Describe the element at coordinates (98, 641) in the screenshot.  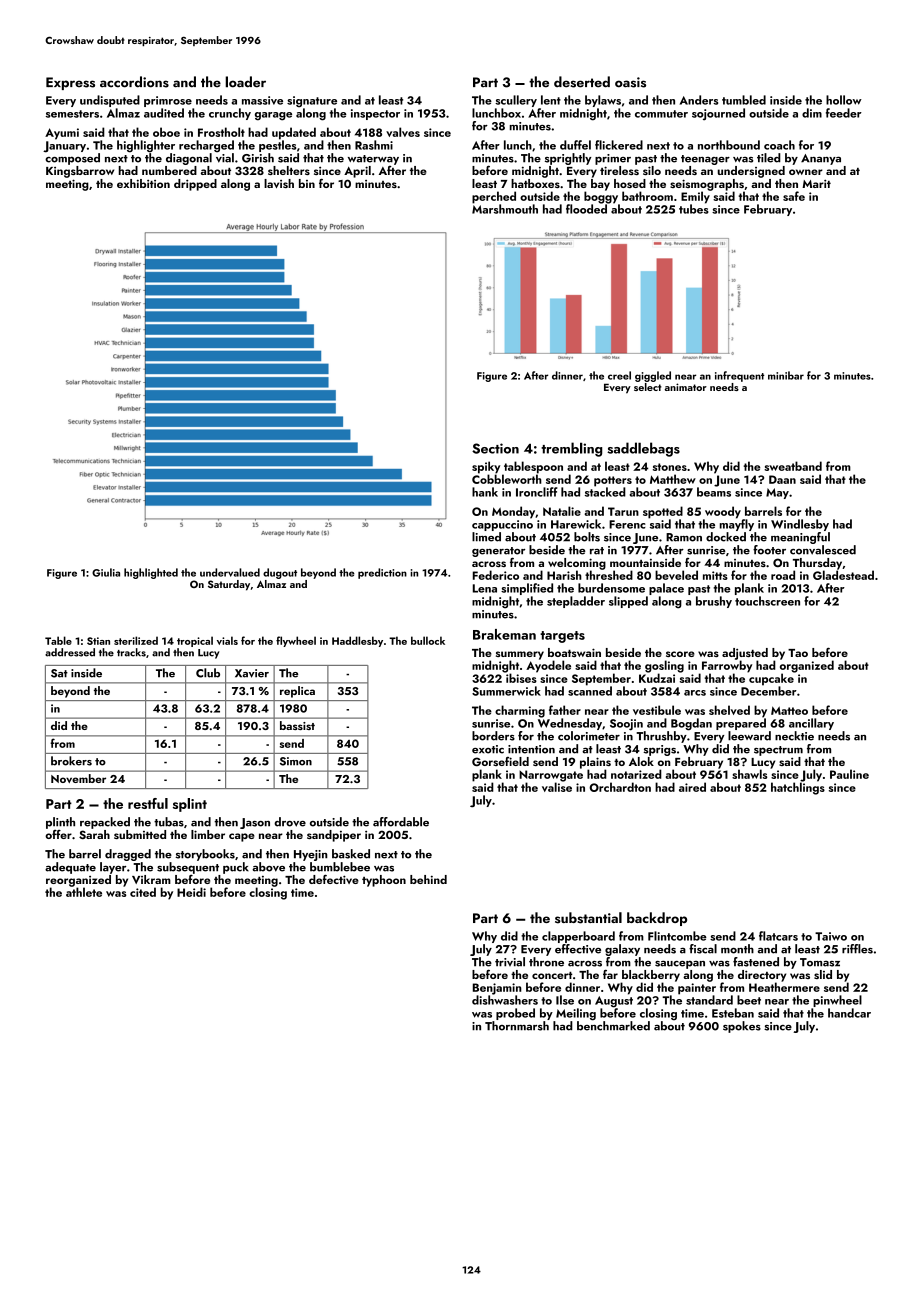
I see `Stian` at that location.
